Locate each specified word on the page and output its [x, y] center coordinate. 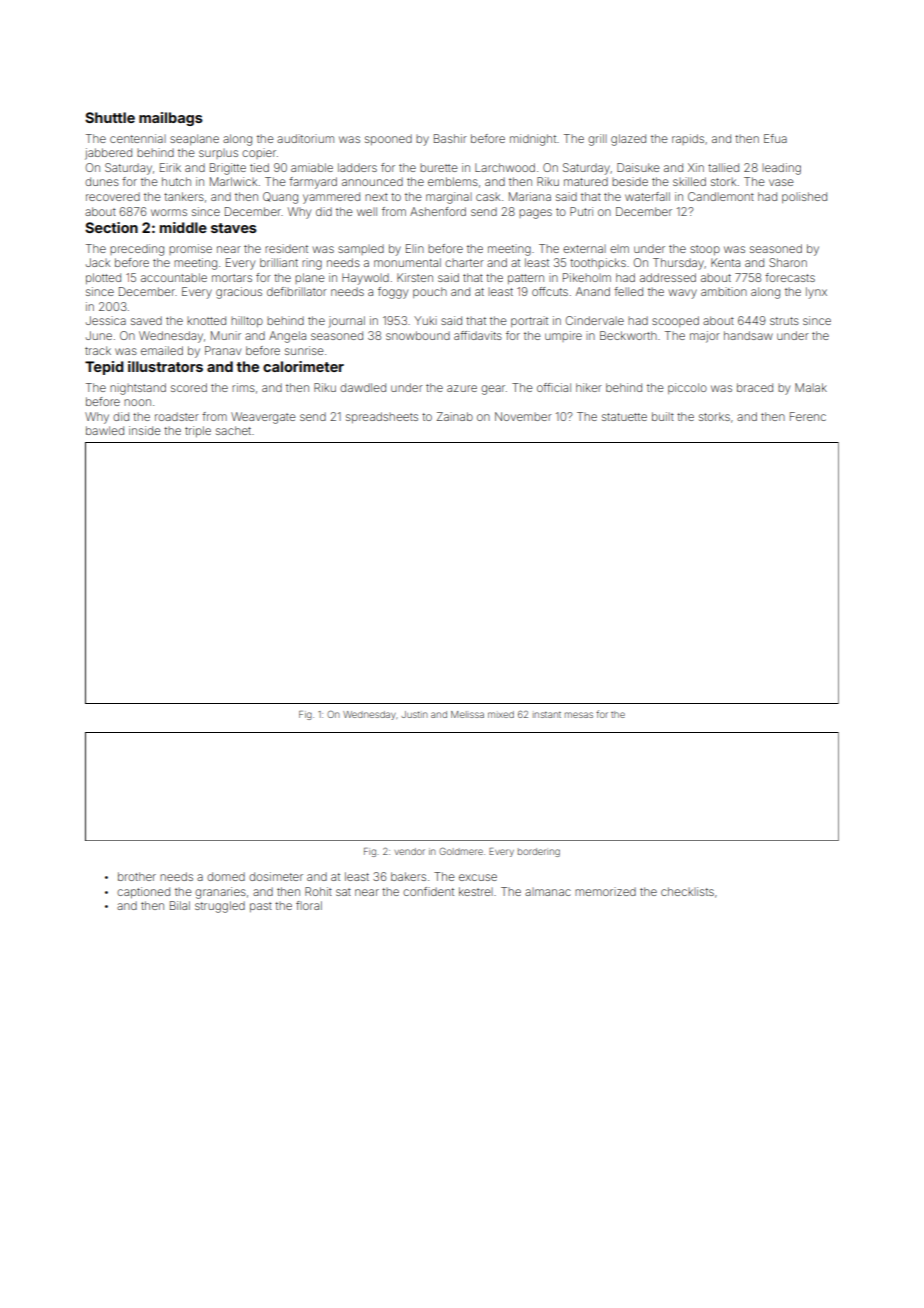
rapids [688, 139]
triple [198, 431]
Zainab [455, 416]
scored [189, 387]
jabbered [108, 154]
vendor [409, 851]
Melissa [467, 714]
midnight [533, 140]
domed [226, 876]
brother [137, 876]
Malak [811, 387]
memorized [605, 891]
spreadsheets [382, 417]
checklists [687, 891]
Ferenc [808, 416]
